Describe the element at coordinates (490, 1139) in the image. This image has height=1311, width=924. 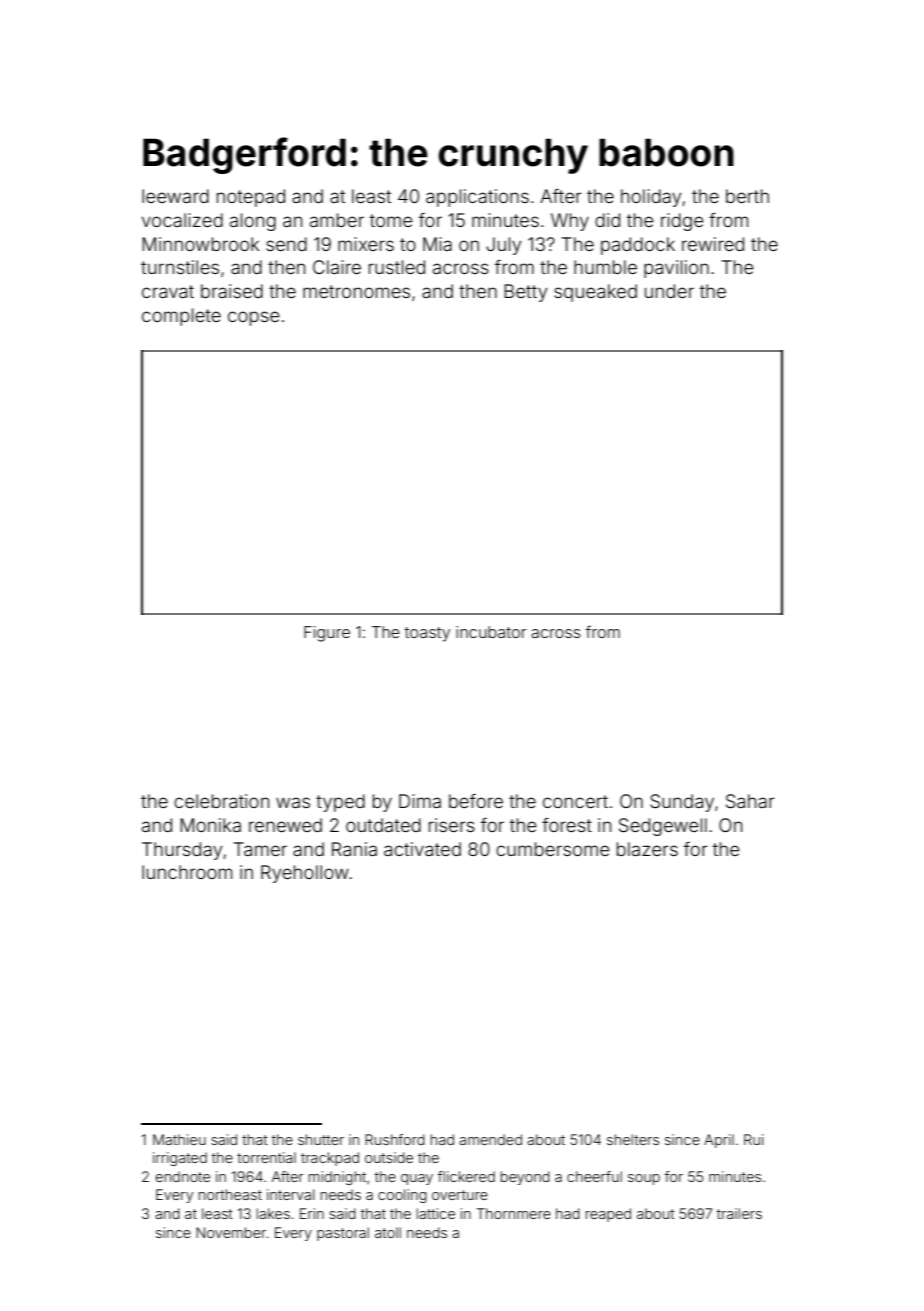
I see `amended` at that location.
